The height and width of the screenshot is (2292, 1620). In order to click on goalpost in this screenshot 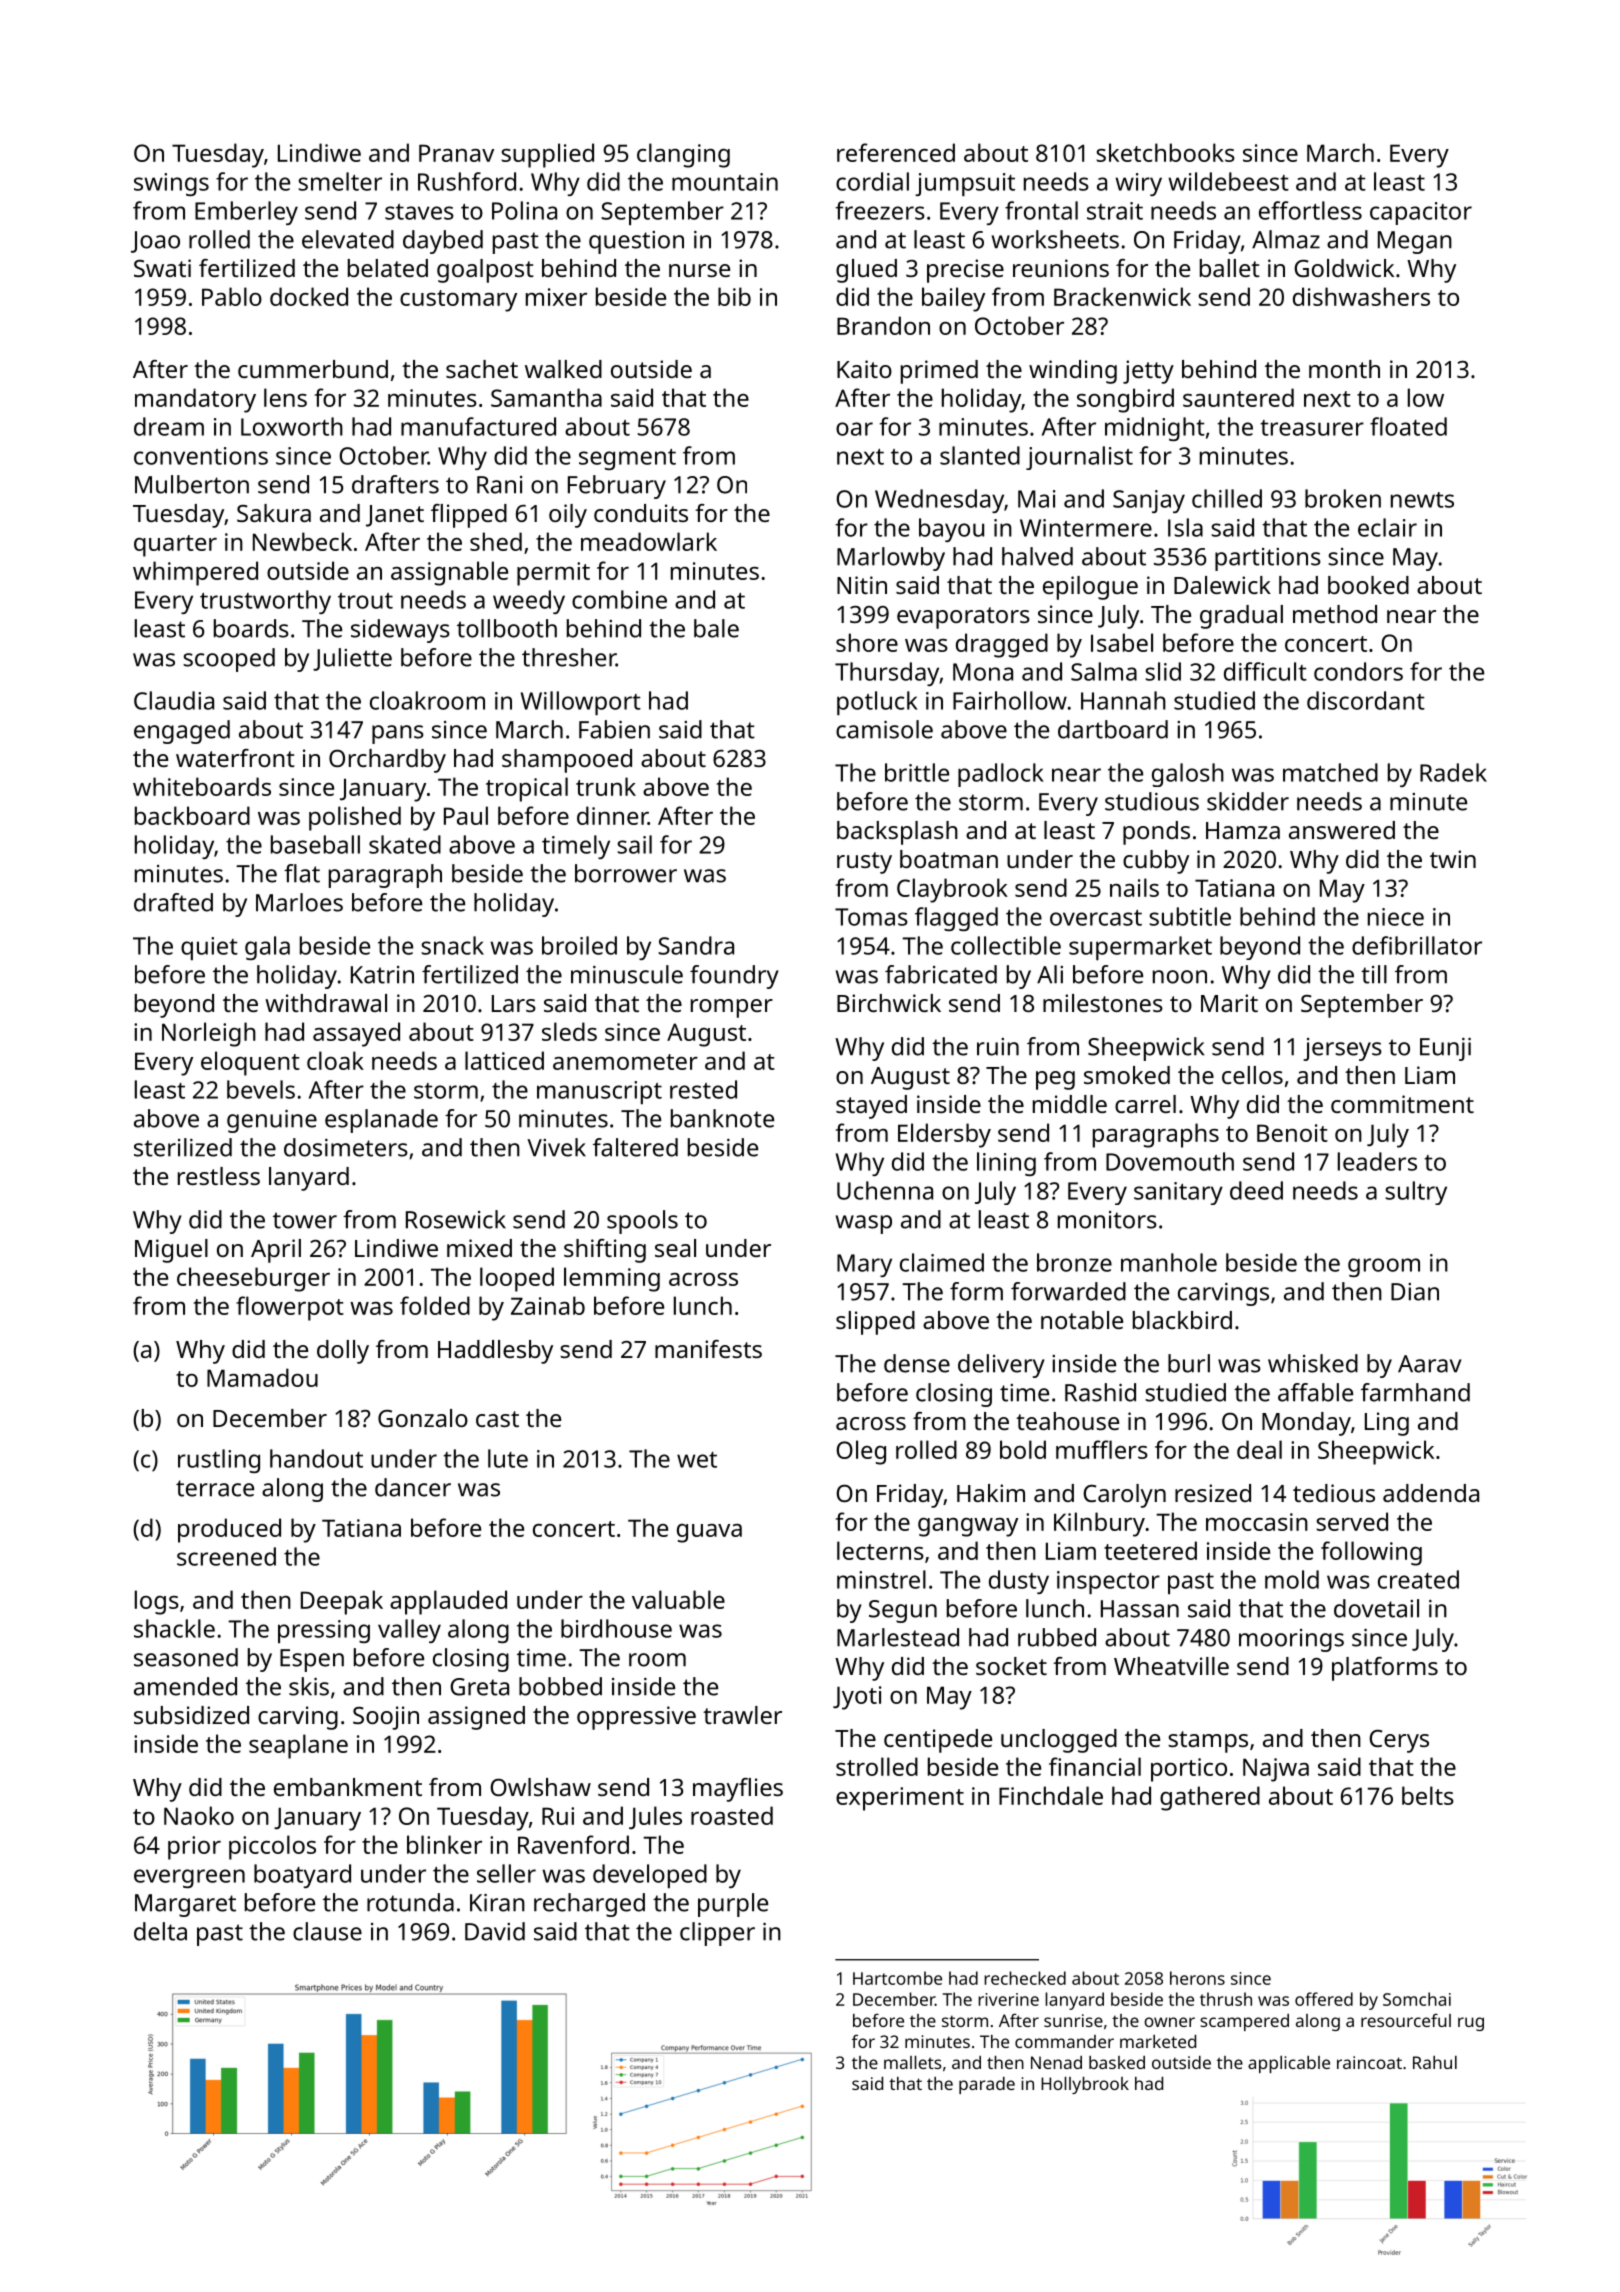, I will do `click(485, 271)`.
